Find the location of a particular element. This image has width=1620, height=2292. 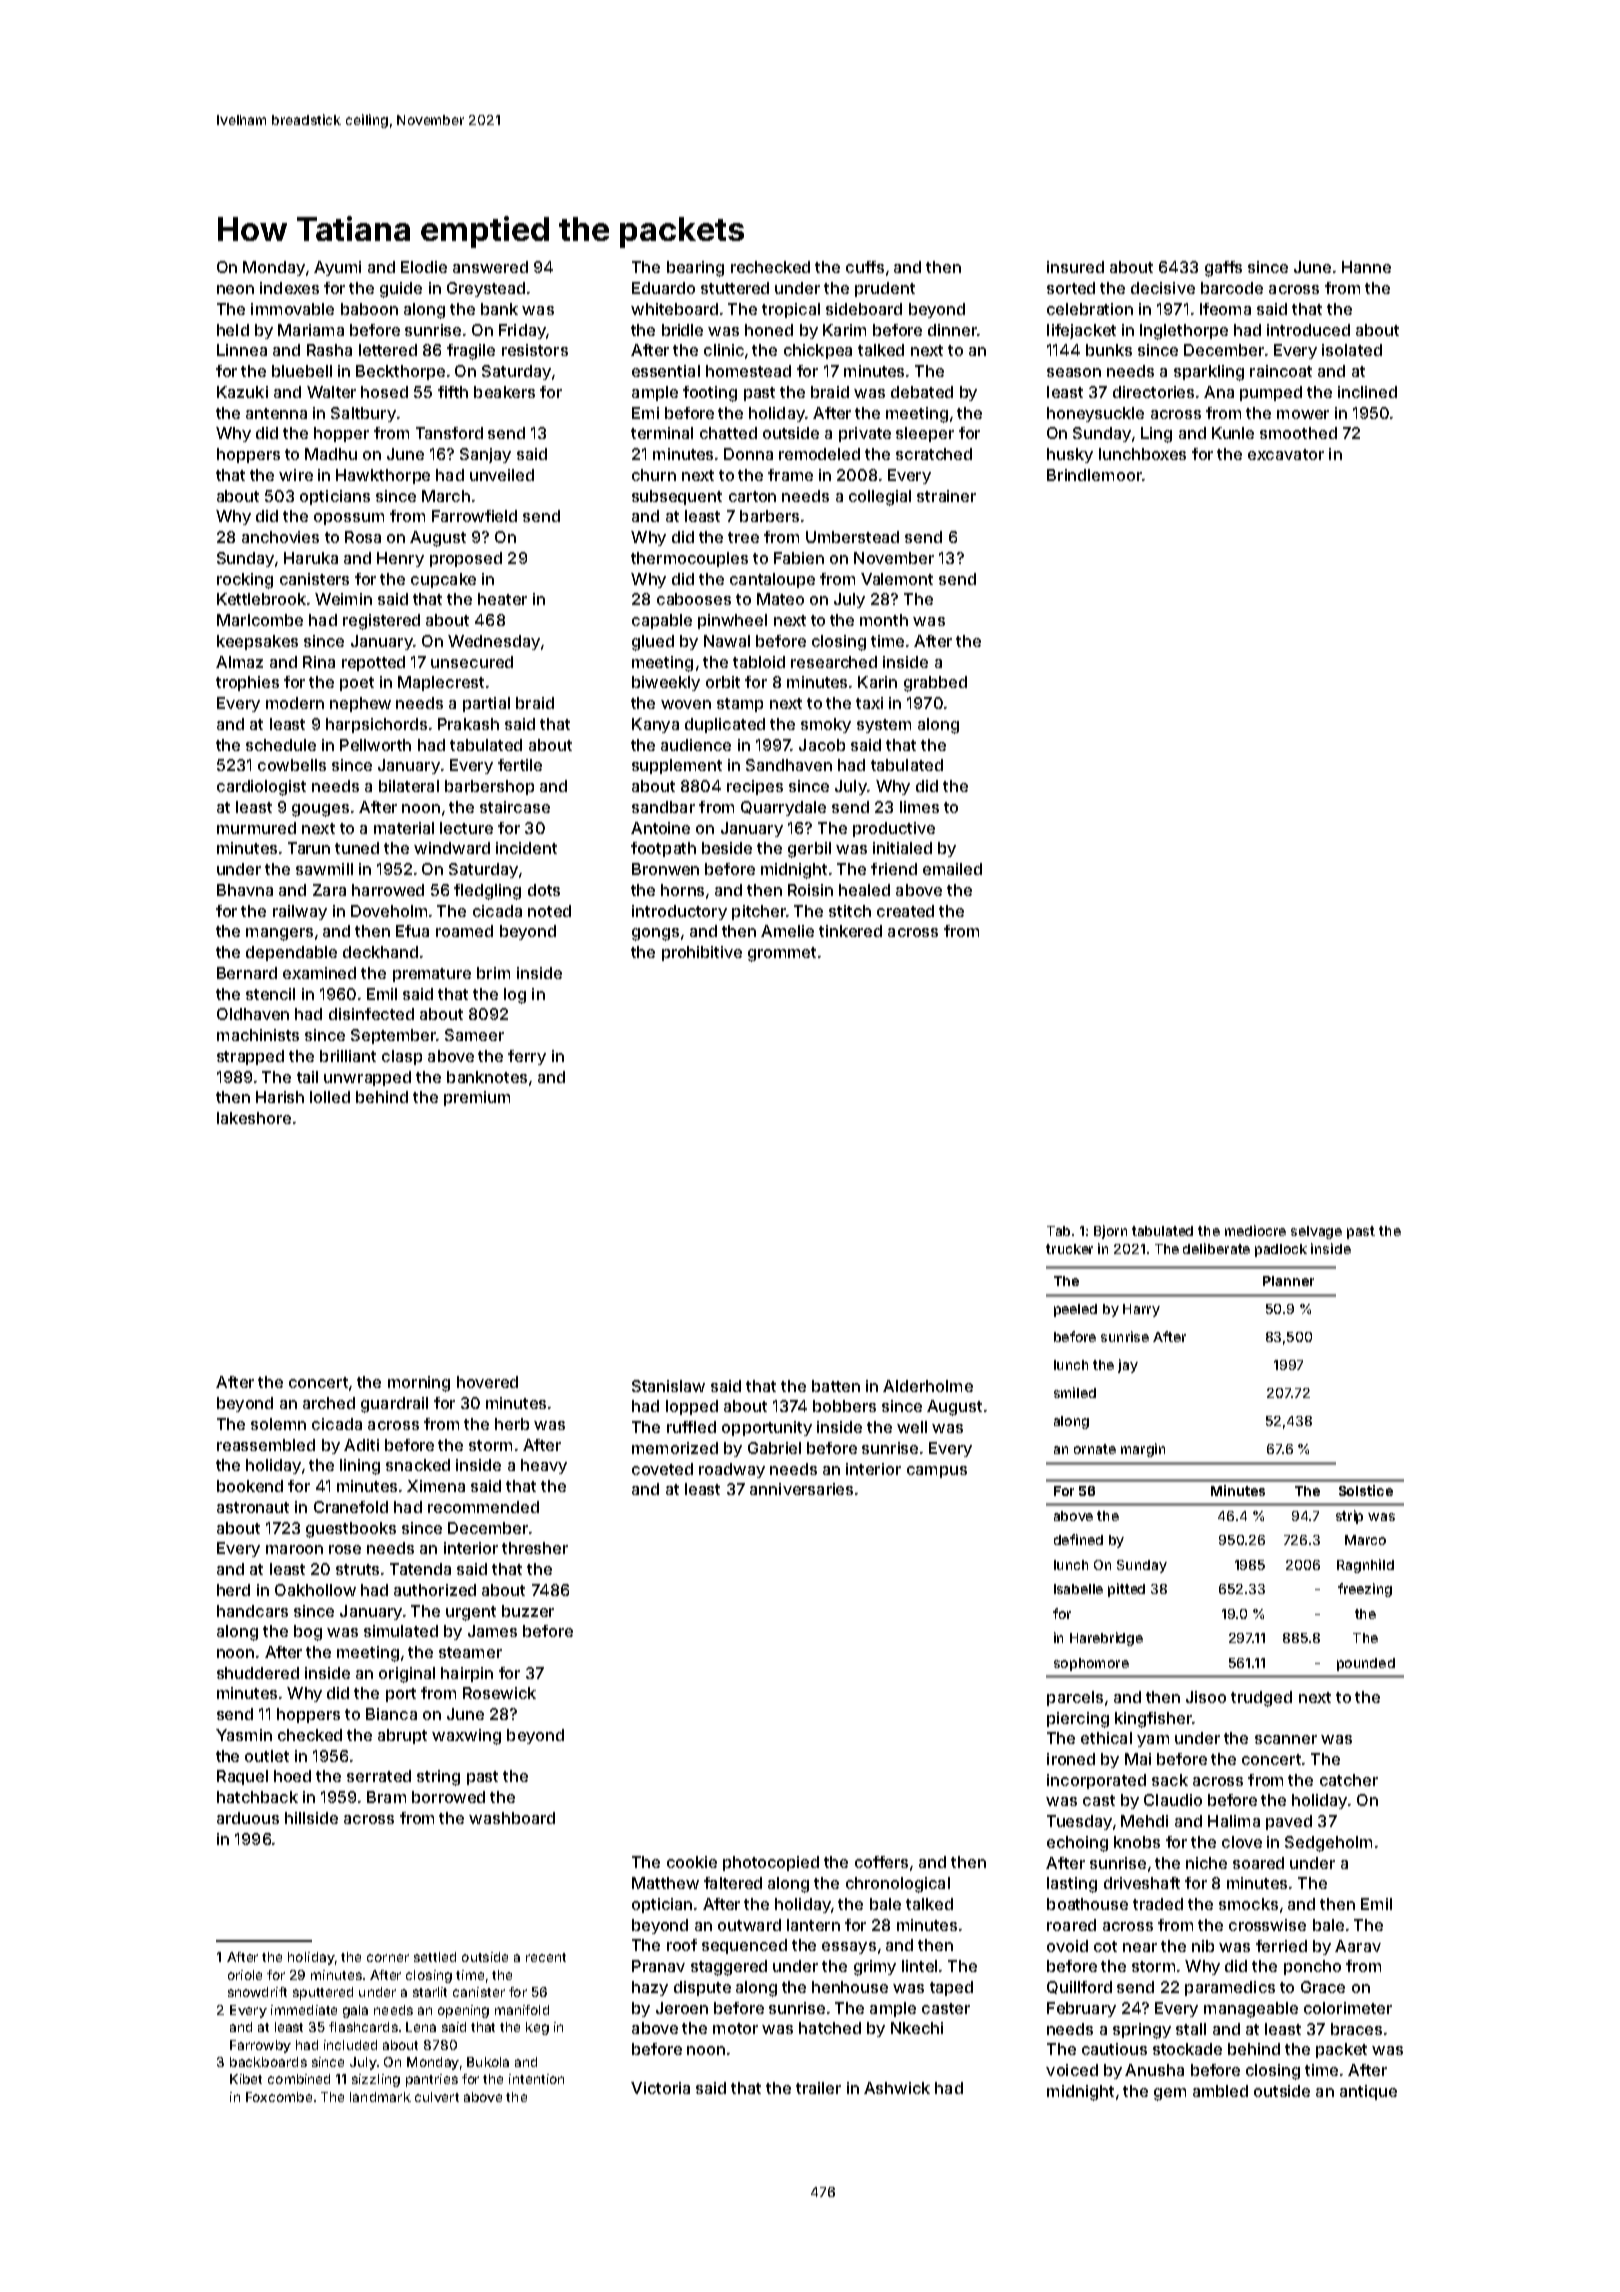

horns is located at coordinates (682, 890).
